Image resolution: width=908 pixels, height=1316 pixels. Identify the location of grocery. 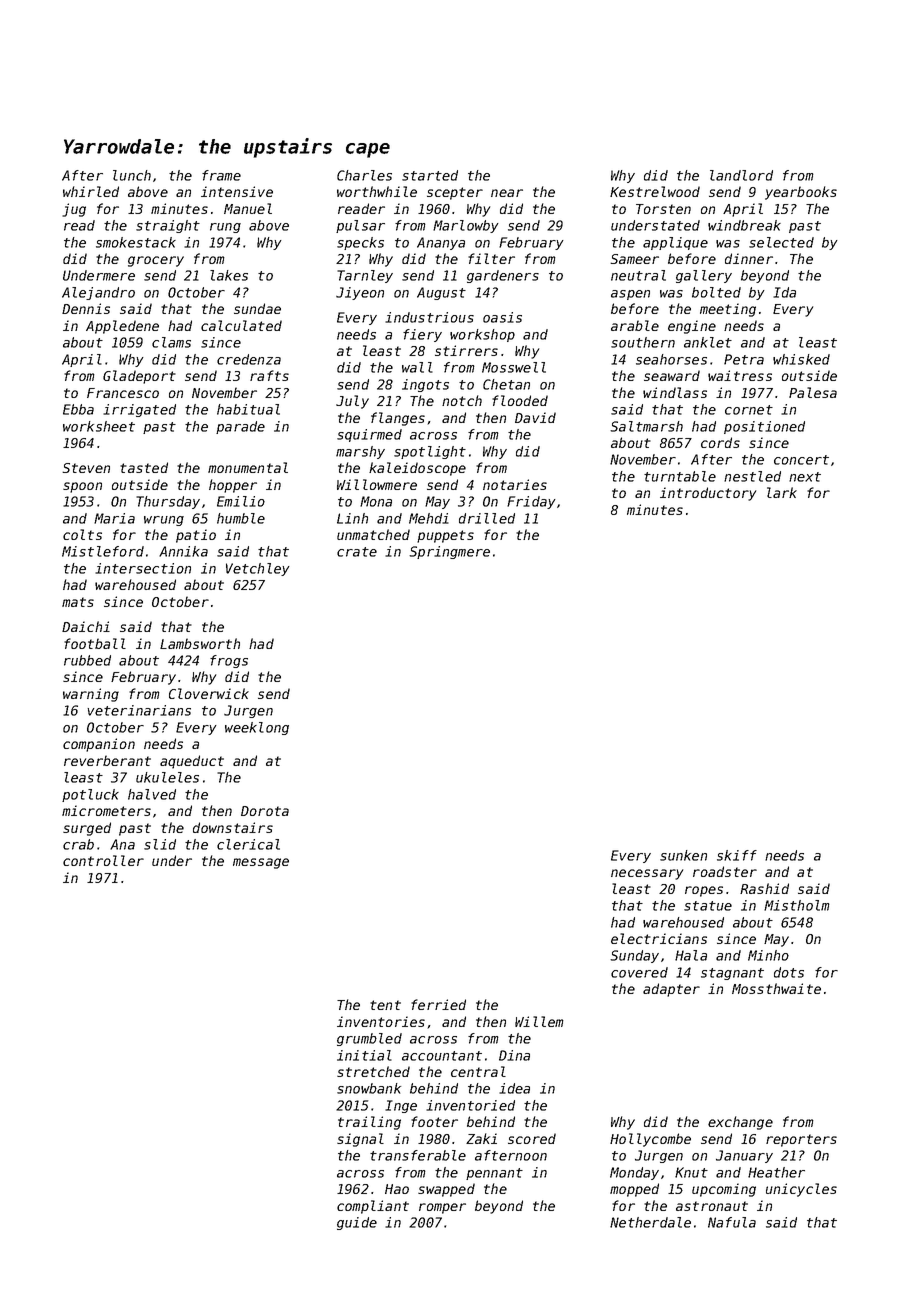
(156, 261).
